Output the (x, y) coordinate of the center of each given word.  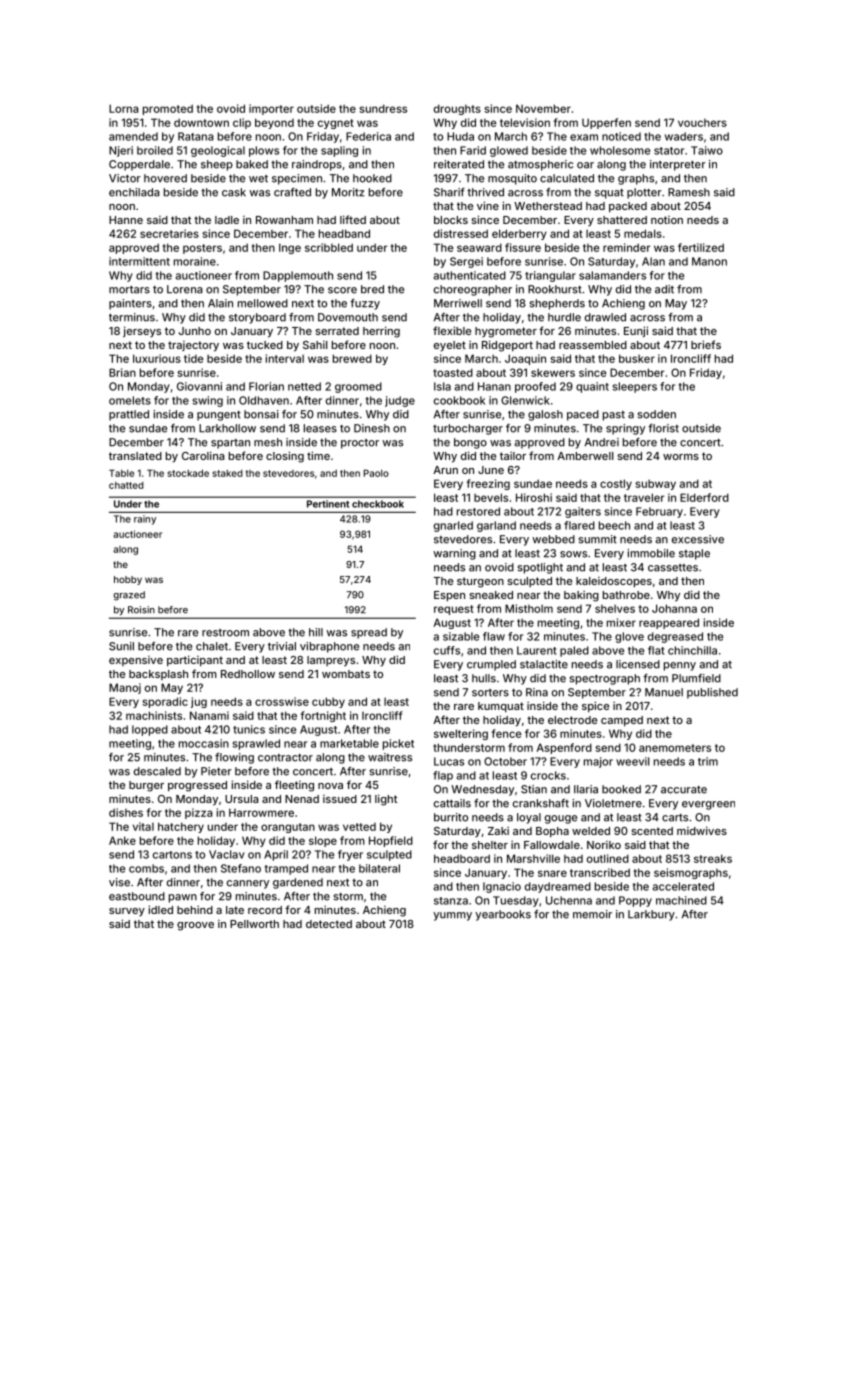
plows (264, 151)
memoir (592, 914)
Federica (368, 136)
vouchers (702, 123)
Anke (122, 840)
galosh (545, 415)
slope (323, 841)
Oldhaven (264, 400)
